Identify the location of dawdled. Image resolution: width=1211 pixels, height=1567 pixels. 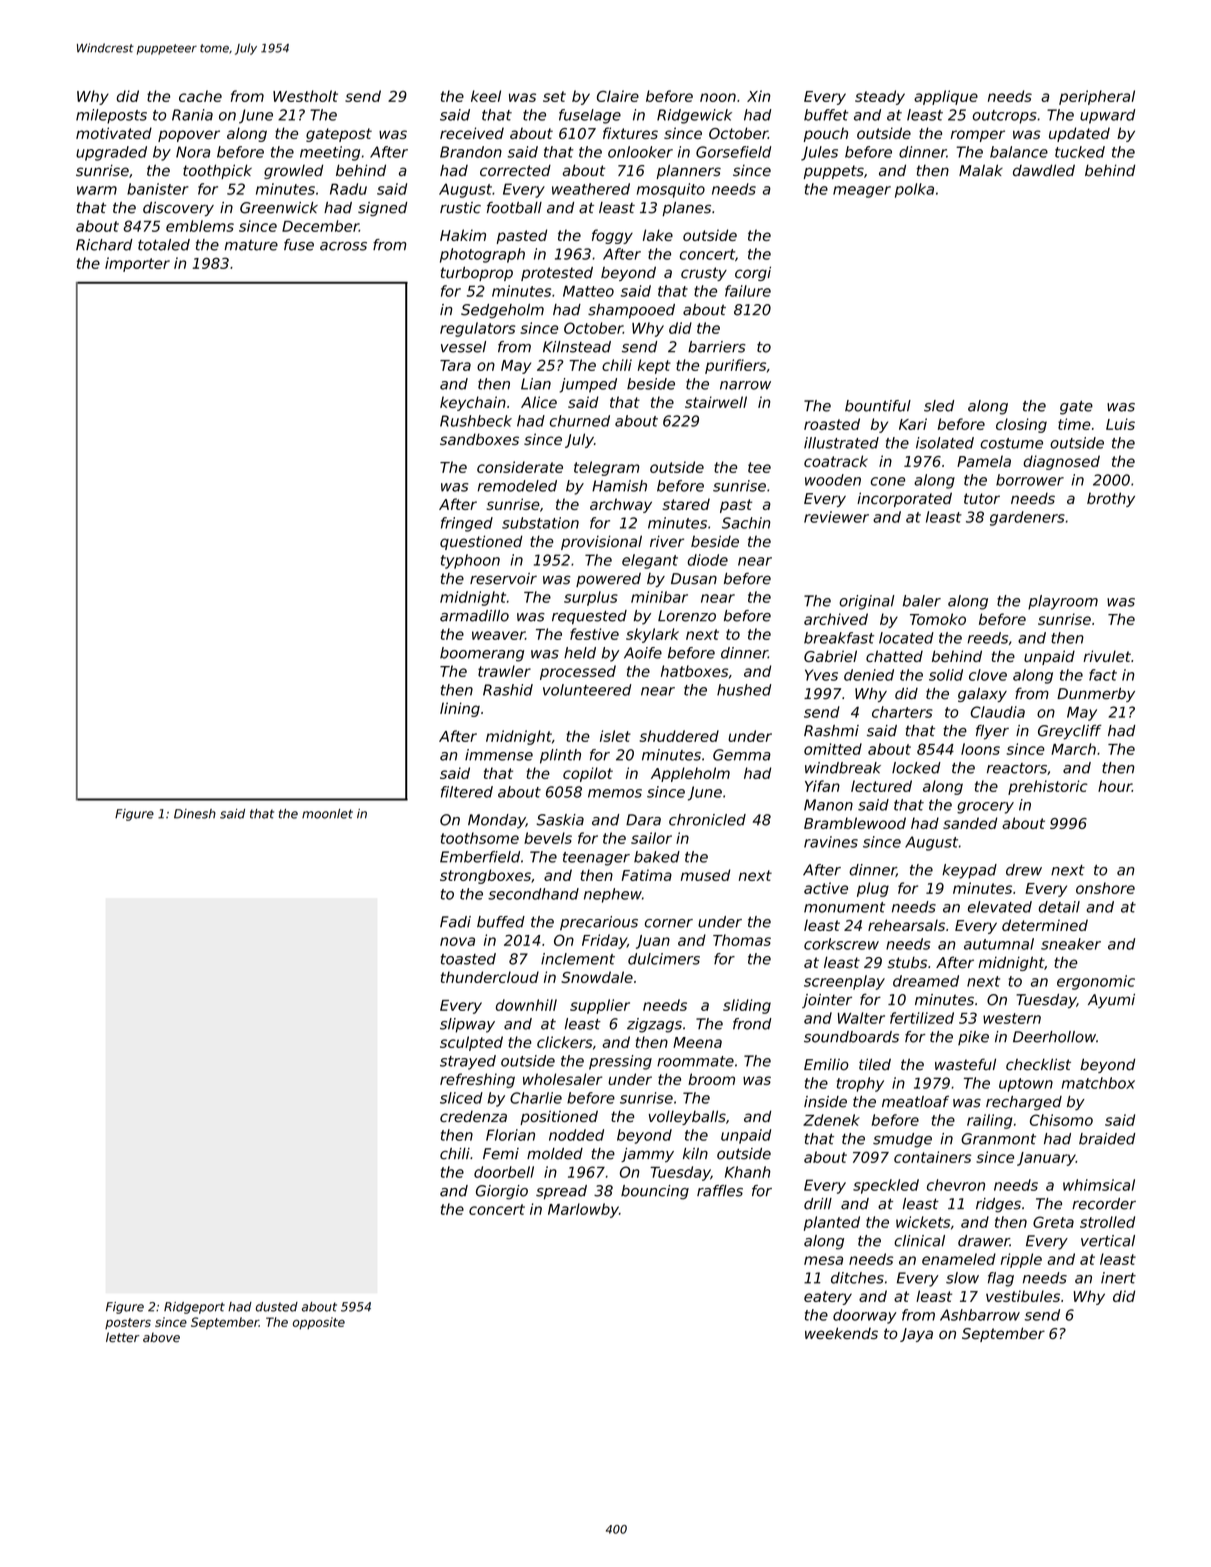
(1044, 170).
